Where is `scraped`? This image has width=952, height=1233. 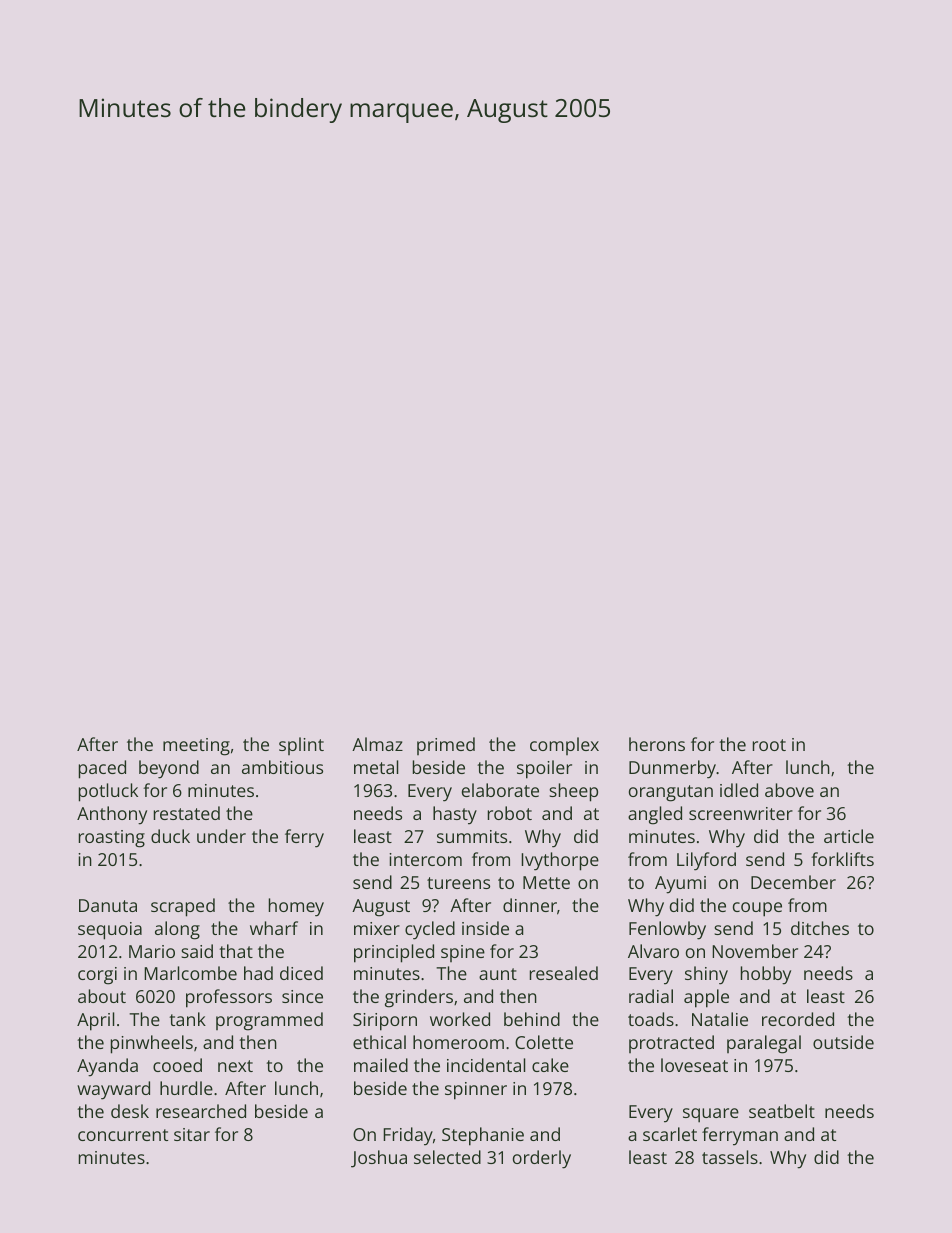
scraped is located at coordinates (183, 907).
